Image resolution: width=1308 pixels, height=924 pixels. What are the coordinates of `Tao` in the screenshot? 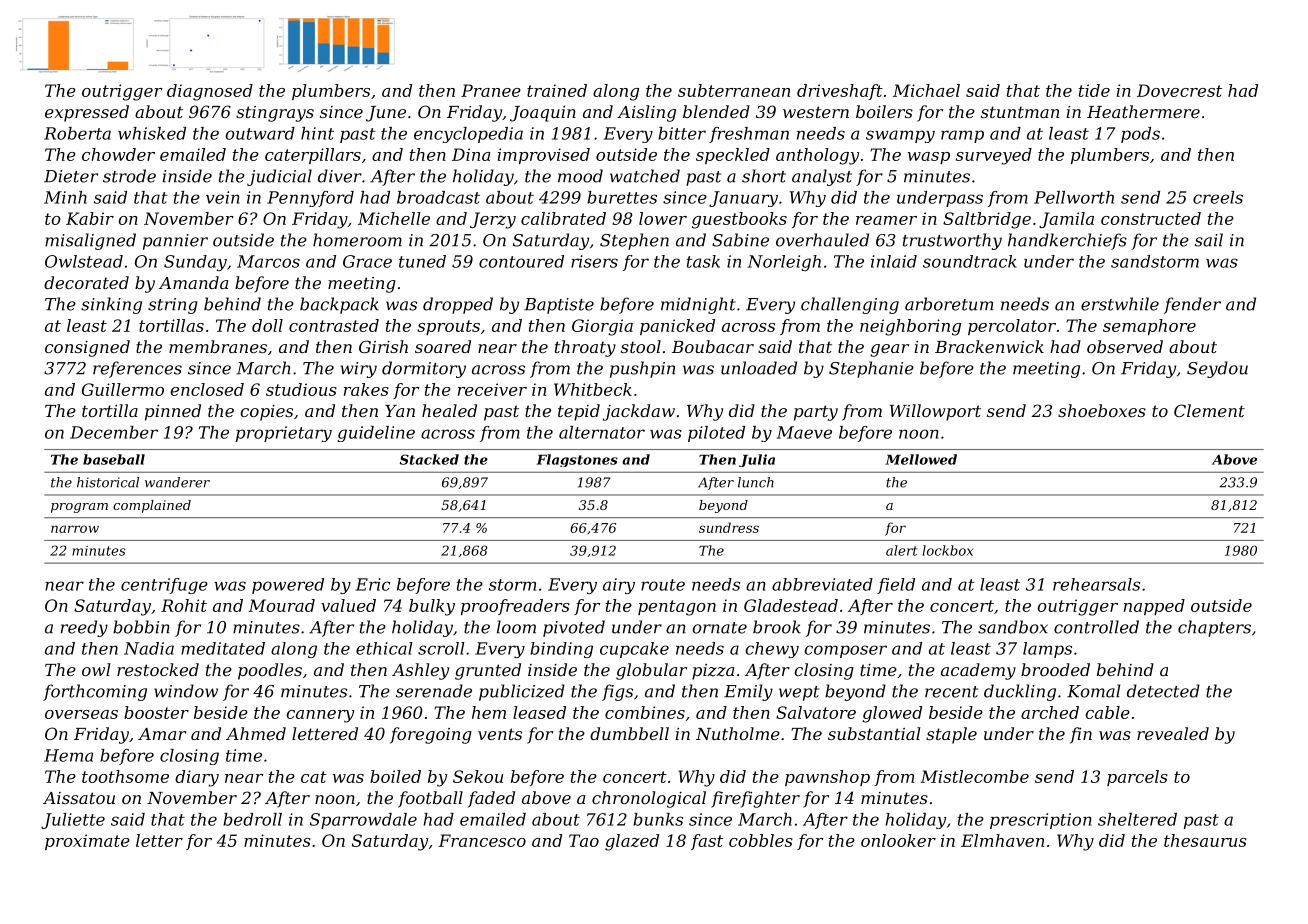 It's located at (584, 840).
